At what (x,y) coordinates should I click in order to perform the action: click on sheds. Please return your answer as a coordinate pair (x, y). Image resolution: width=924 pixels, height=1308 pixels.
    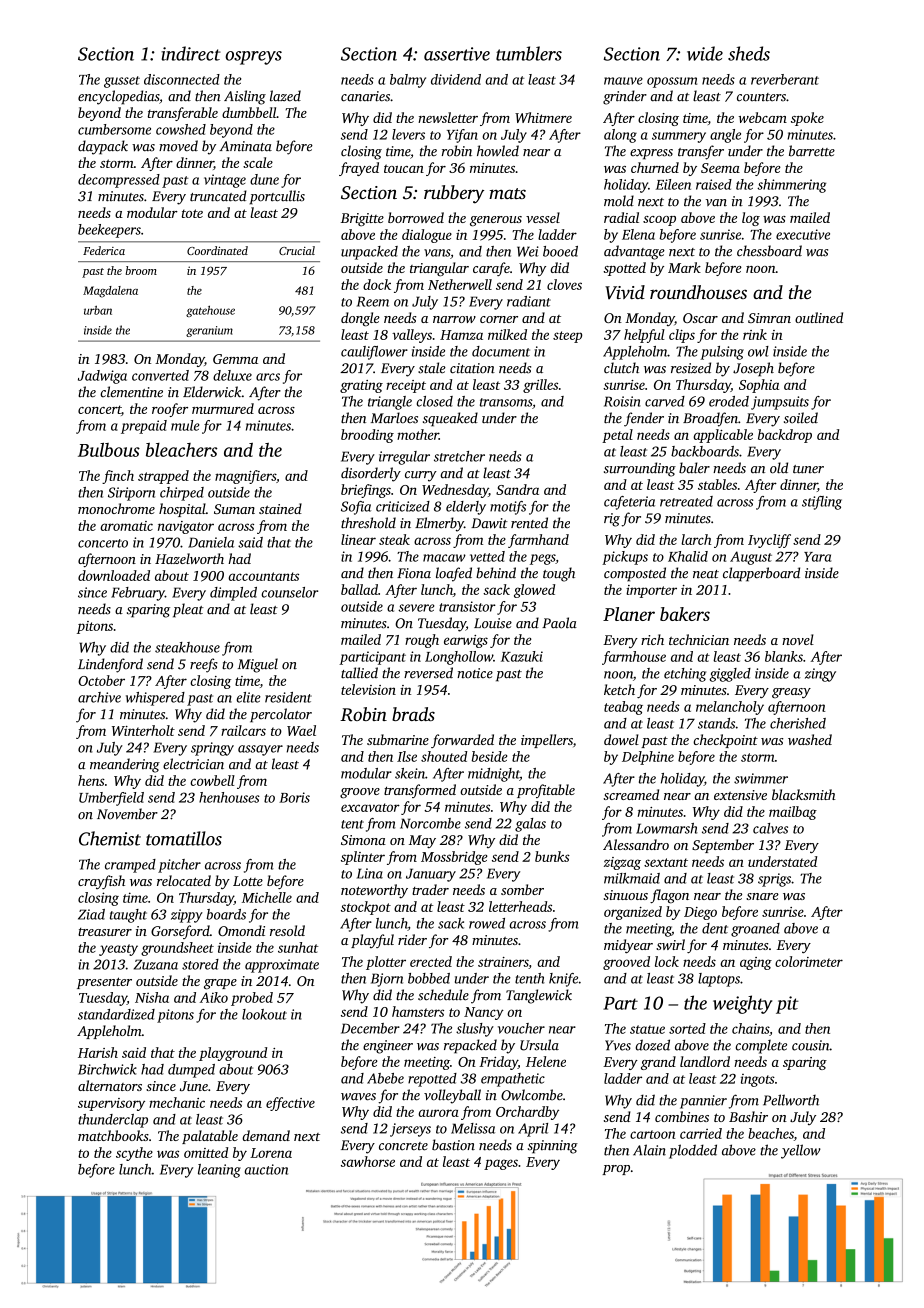
    Looking at the image, I should click on (749, 53).
